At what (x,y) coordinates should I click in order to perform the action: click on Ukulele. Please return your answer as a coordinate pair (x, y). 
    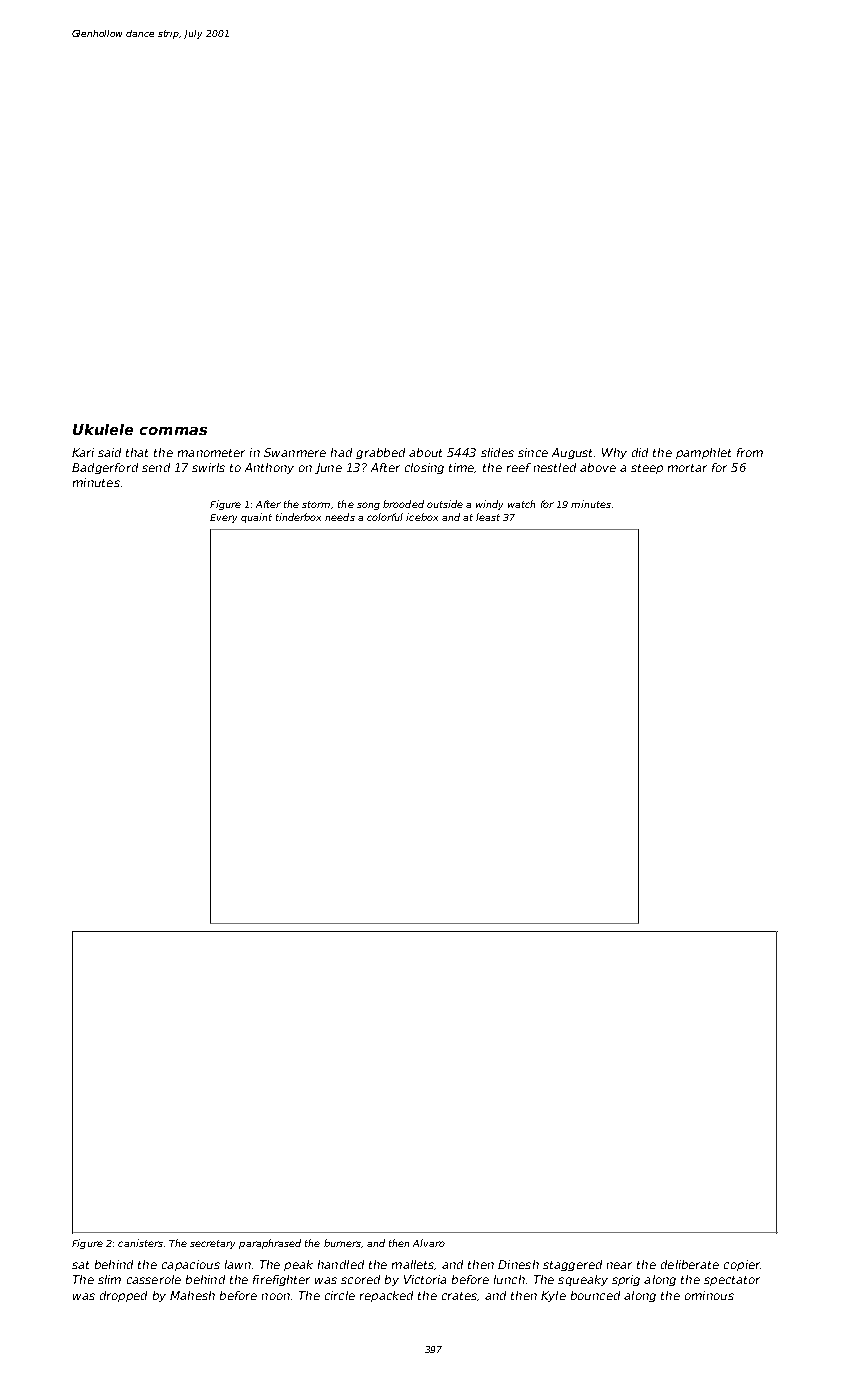
    Looking at the image, I should click on (103, 429).
